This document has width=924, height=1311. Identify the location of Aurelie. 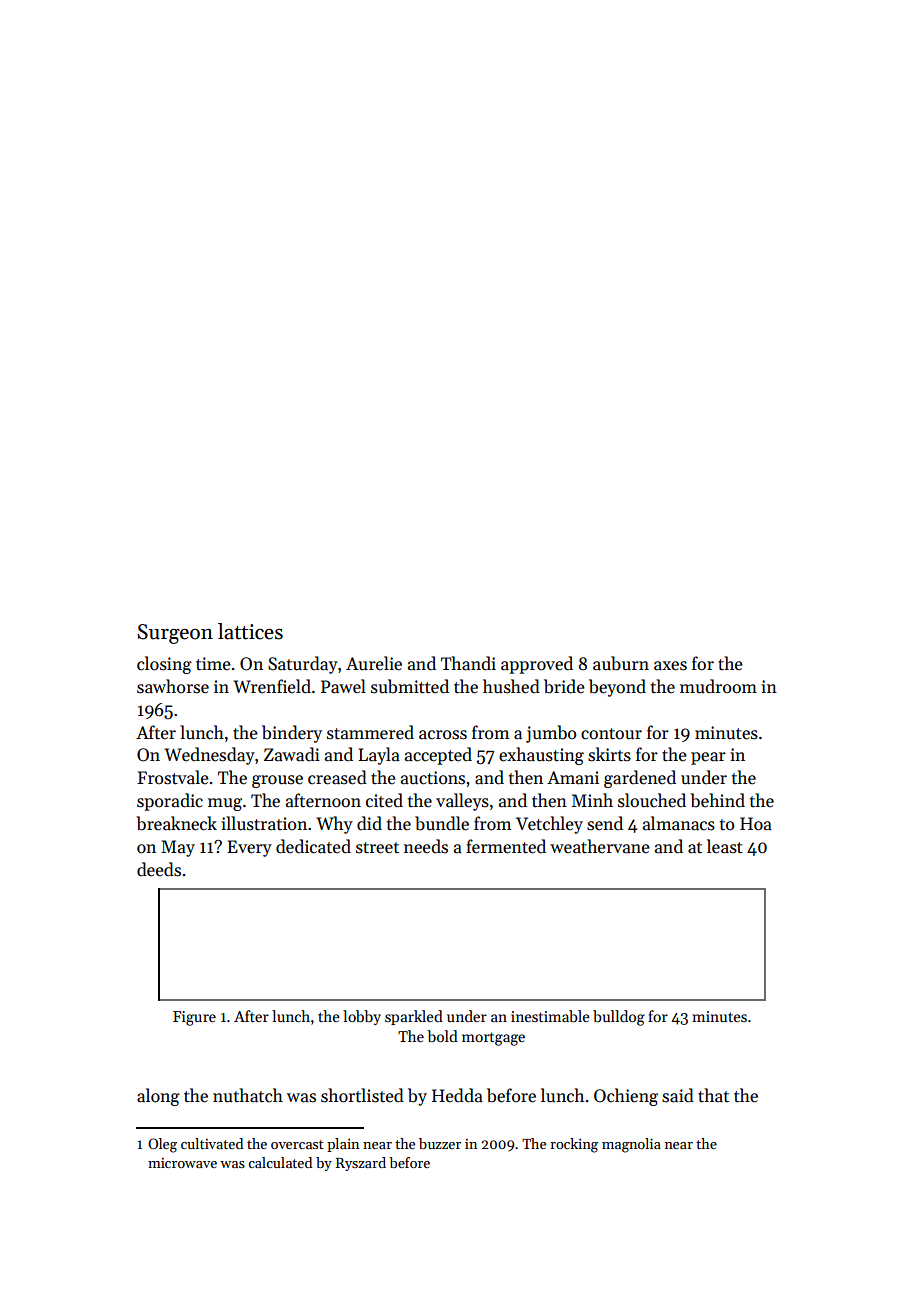
(374, 663).
